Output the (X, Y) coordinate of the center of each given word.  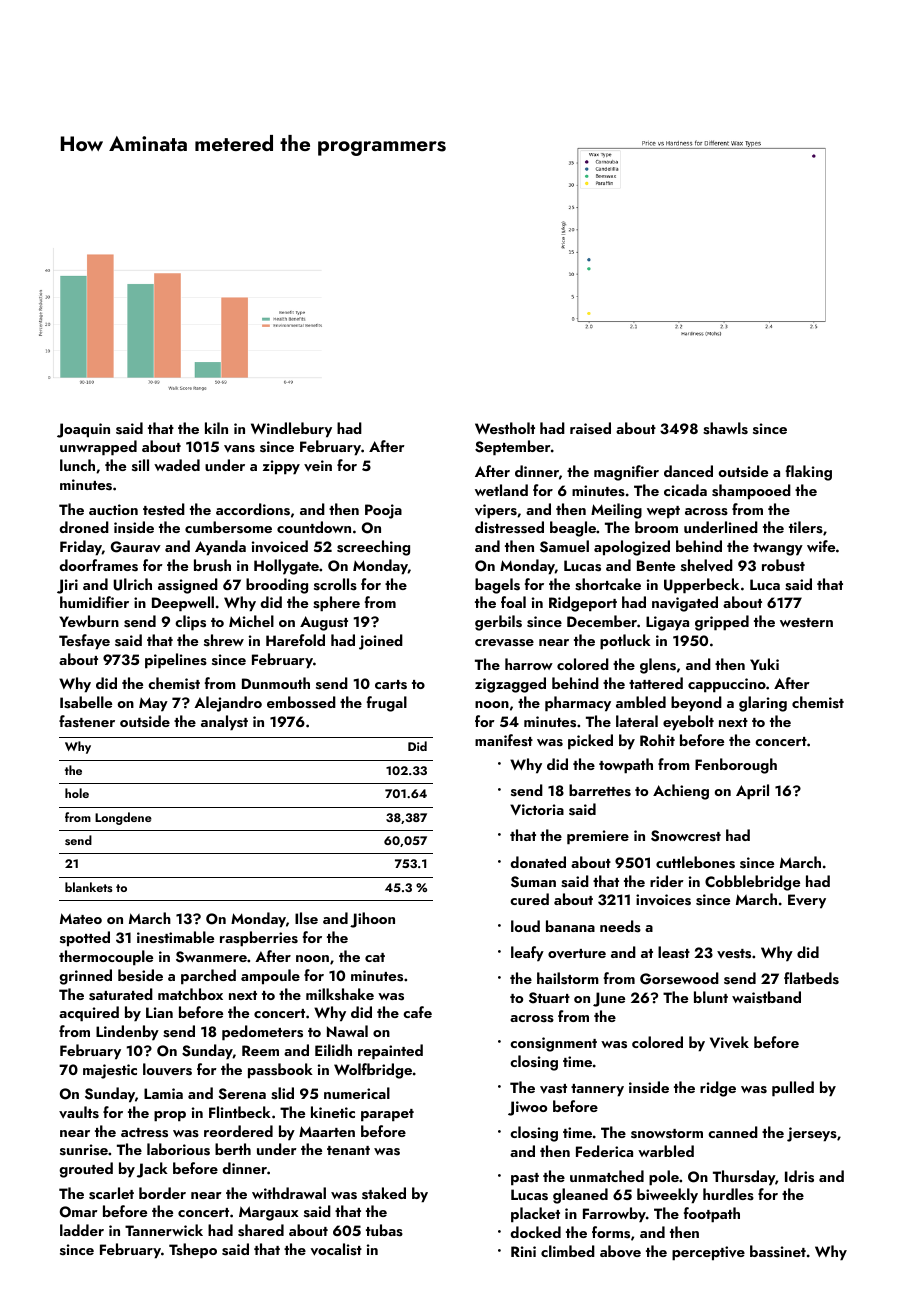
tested (164, 509)
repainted (390, 1052)
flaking (809, 473)
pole (664, 1178)
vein (318, 465)
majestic (110, 1071)
